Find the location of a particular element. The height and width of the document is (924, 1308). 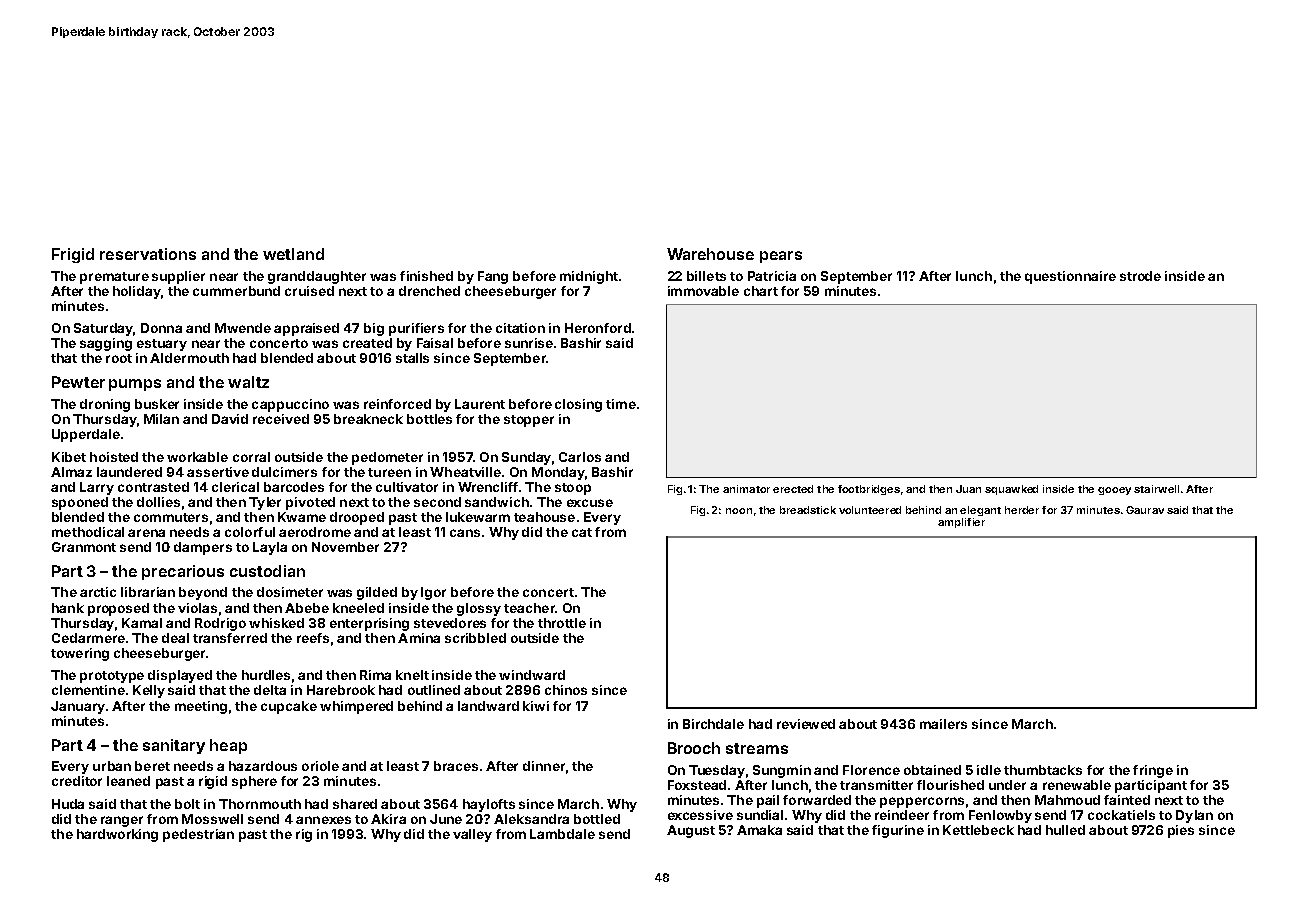

stairwell is located at coordinates (1156, 489).
